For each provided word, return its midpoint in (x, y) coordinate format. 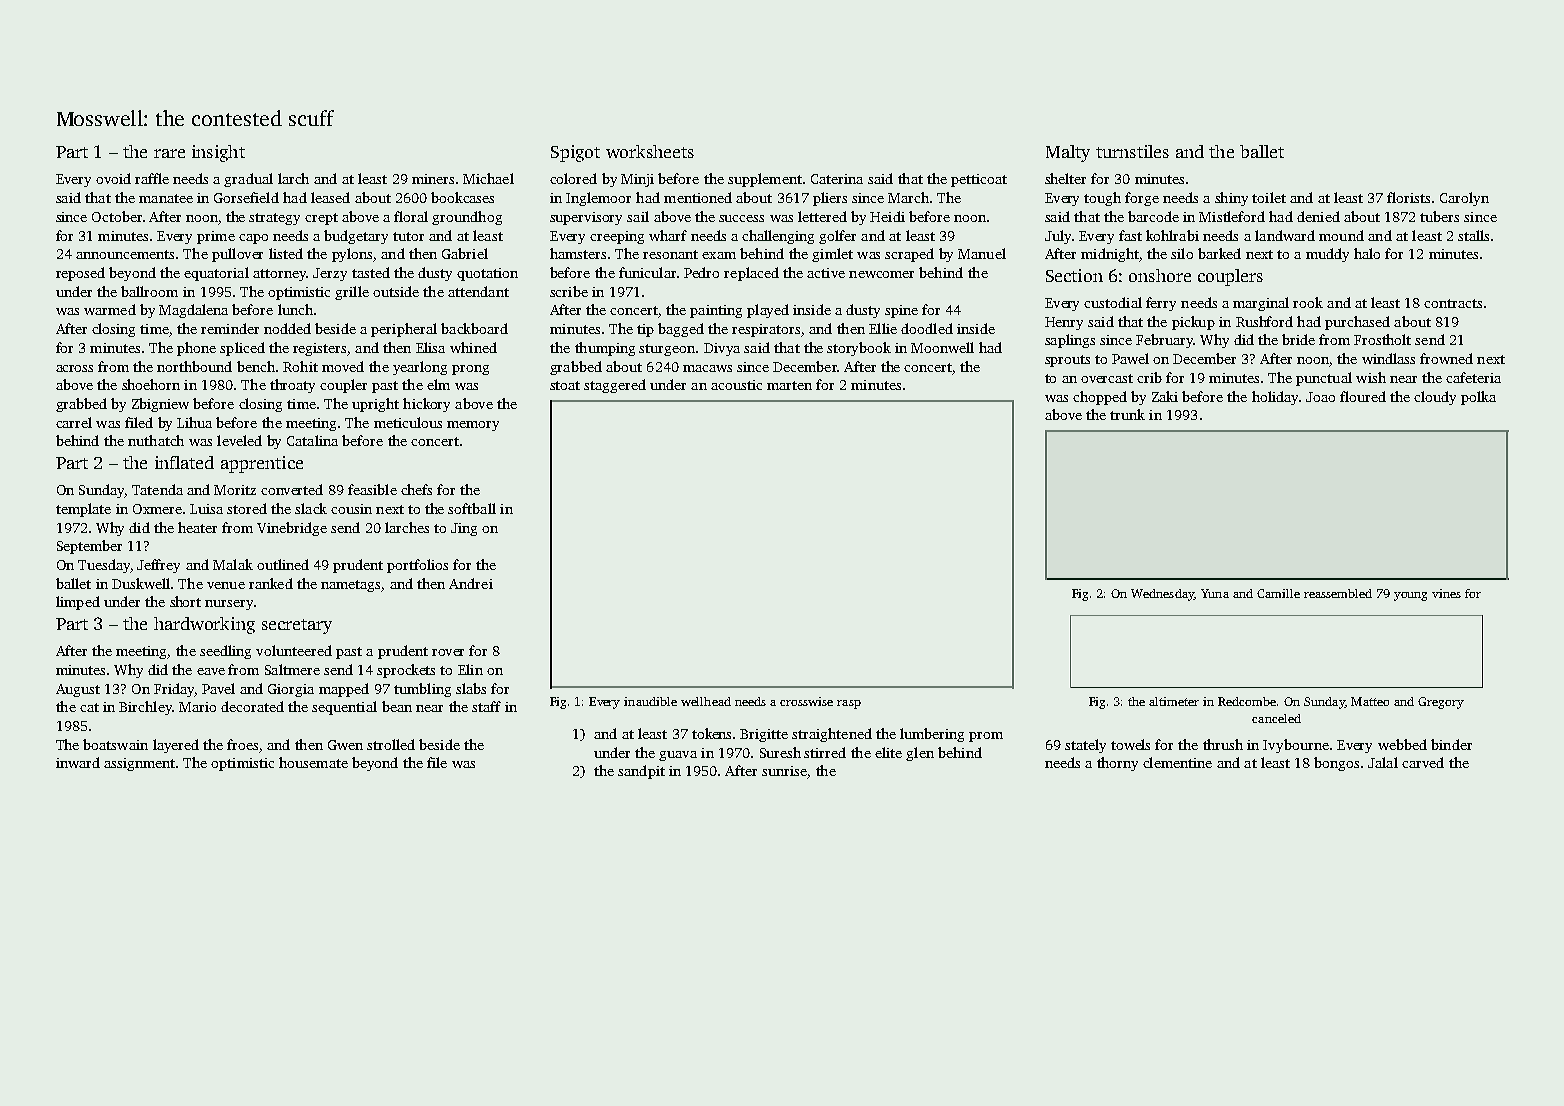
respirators (766, 330)
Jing (464, 529)
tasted (371, 272)
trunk (1127, 414)
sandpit (641, 772)
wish (1371, 377)
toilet (1269, 197)
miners (433, 179)
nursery (229, 605)
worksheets (650, 151)
